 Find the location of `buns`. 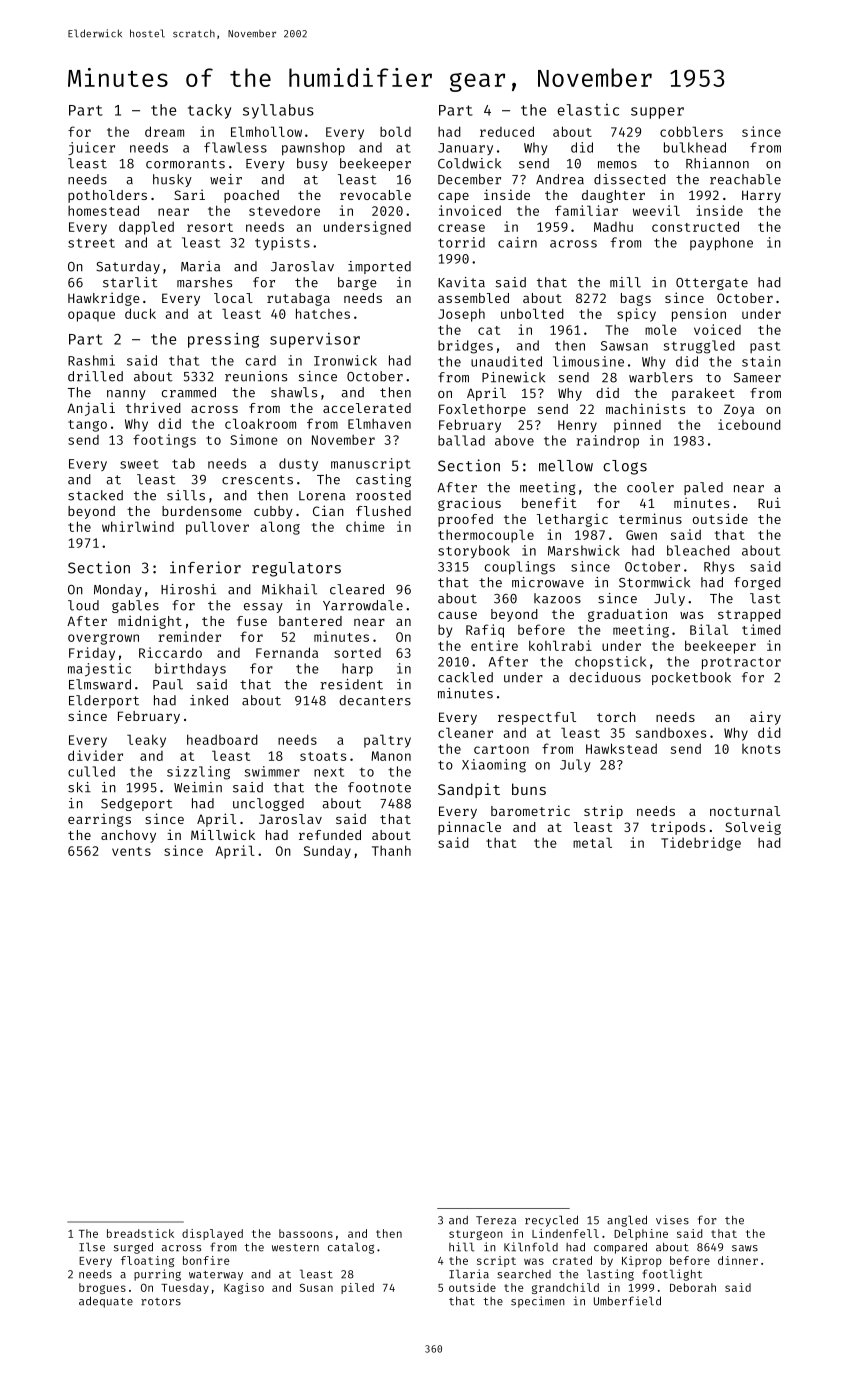

buns is located at coordinates (529, 789).
